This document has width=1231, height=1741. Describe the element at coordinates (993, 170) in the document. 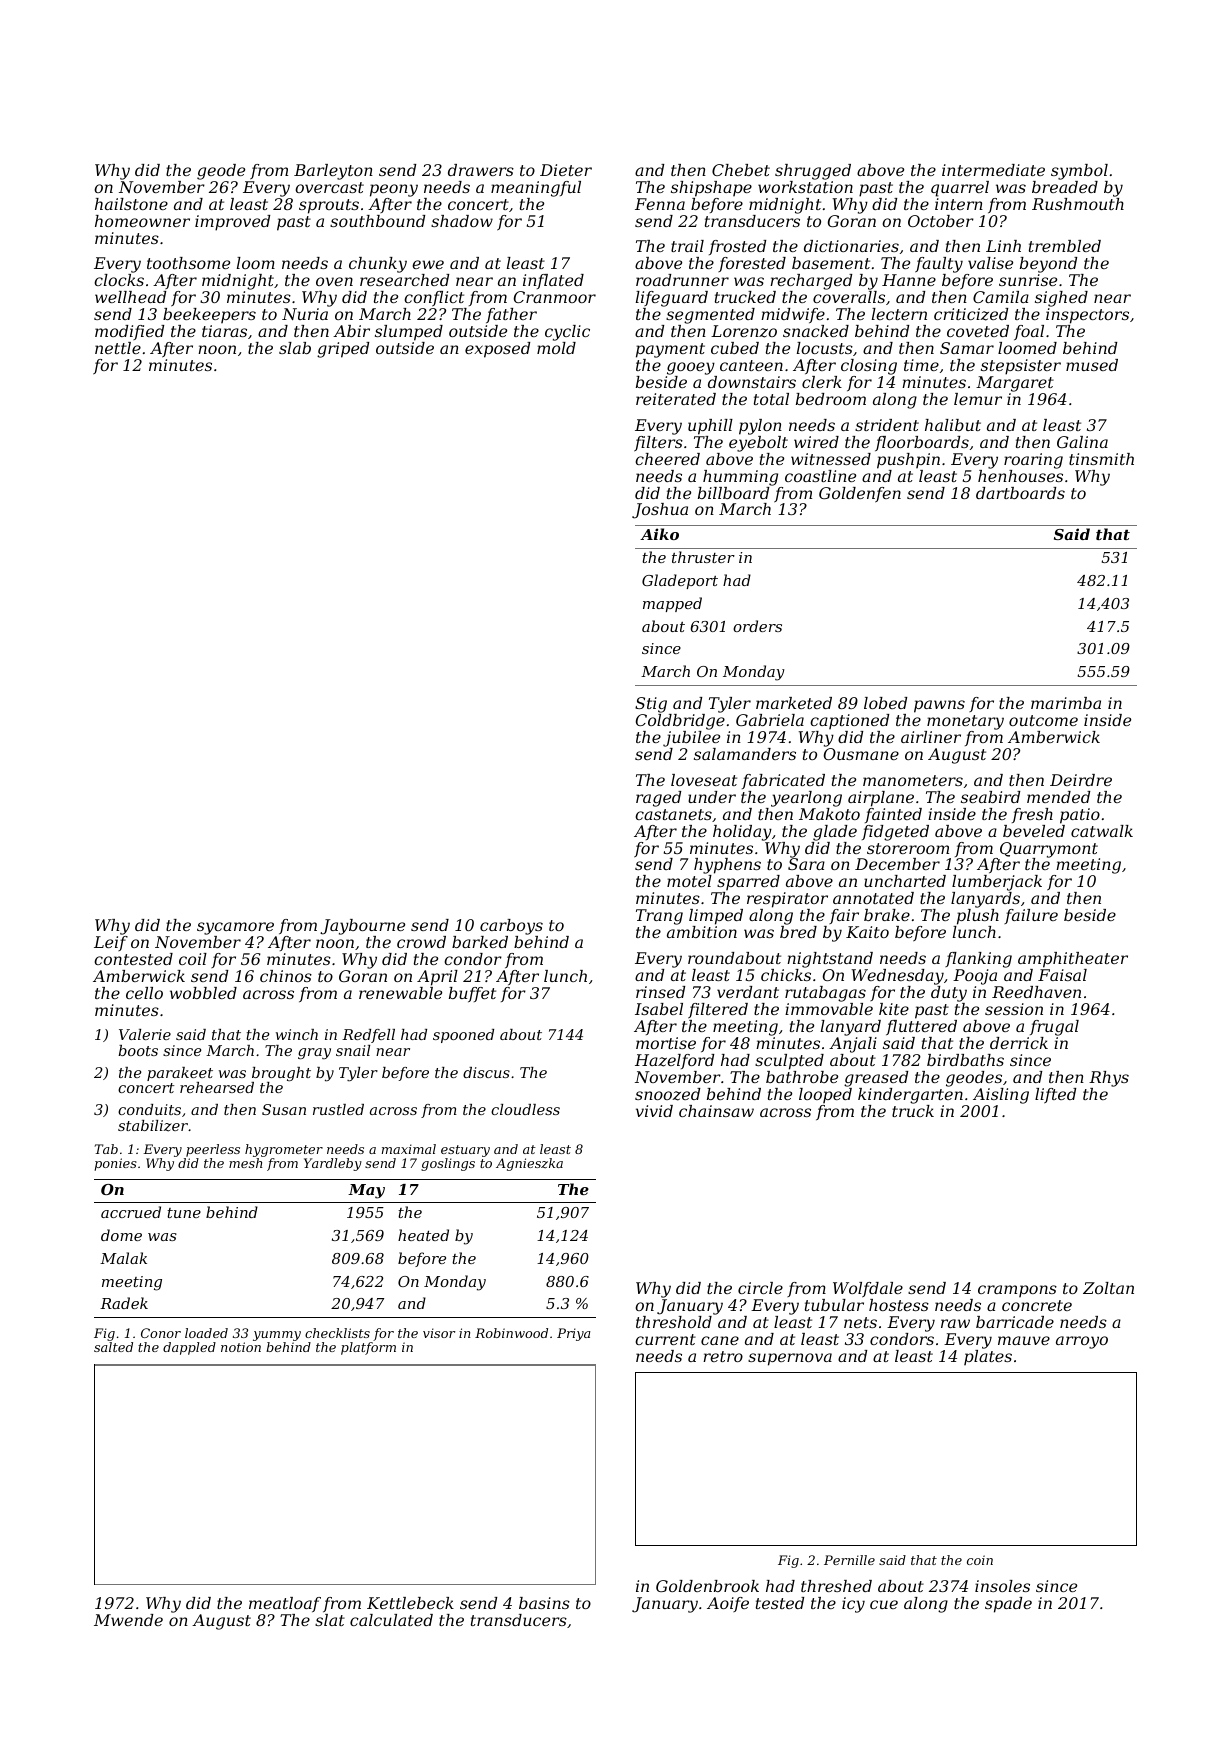

I see `intermediate` at that location.
